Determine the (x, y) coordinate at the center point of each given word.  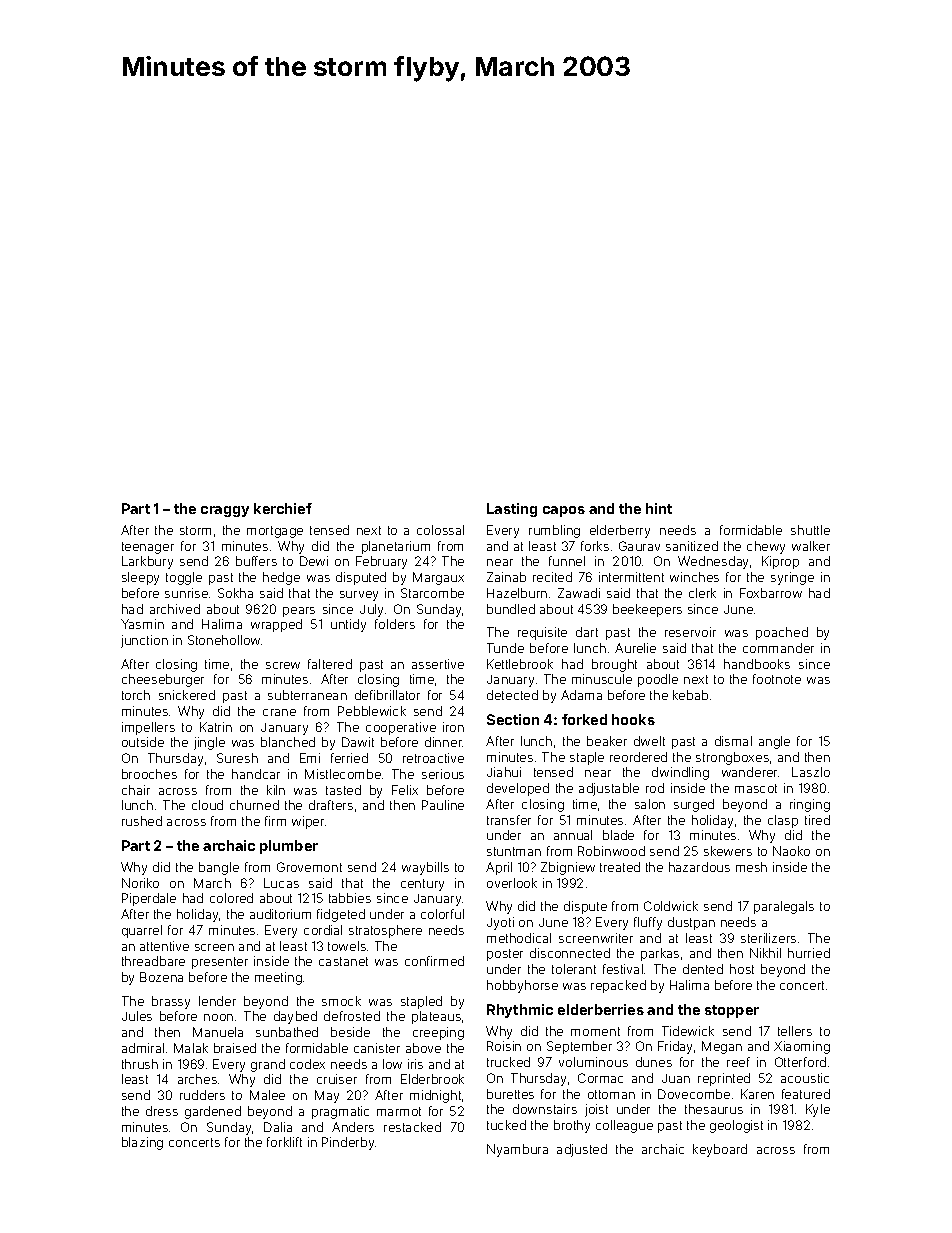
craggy (225, 511)
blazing (142, 1143)
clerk (702, 593)
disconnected (570, 953)
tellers (795, 1031)
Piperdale (149, 899)
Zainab (506, 577)
